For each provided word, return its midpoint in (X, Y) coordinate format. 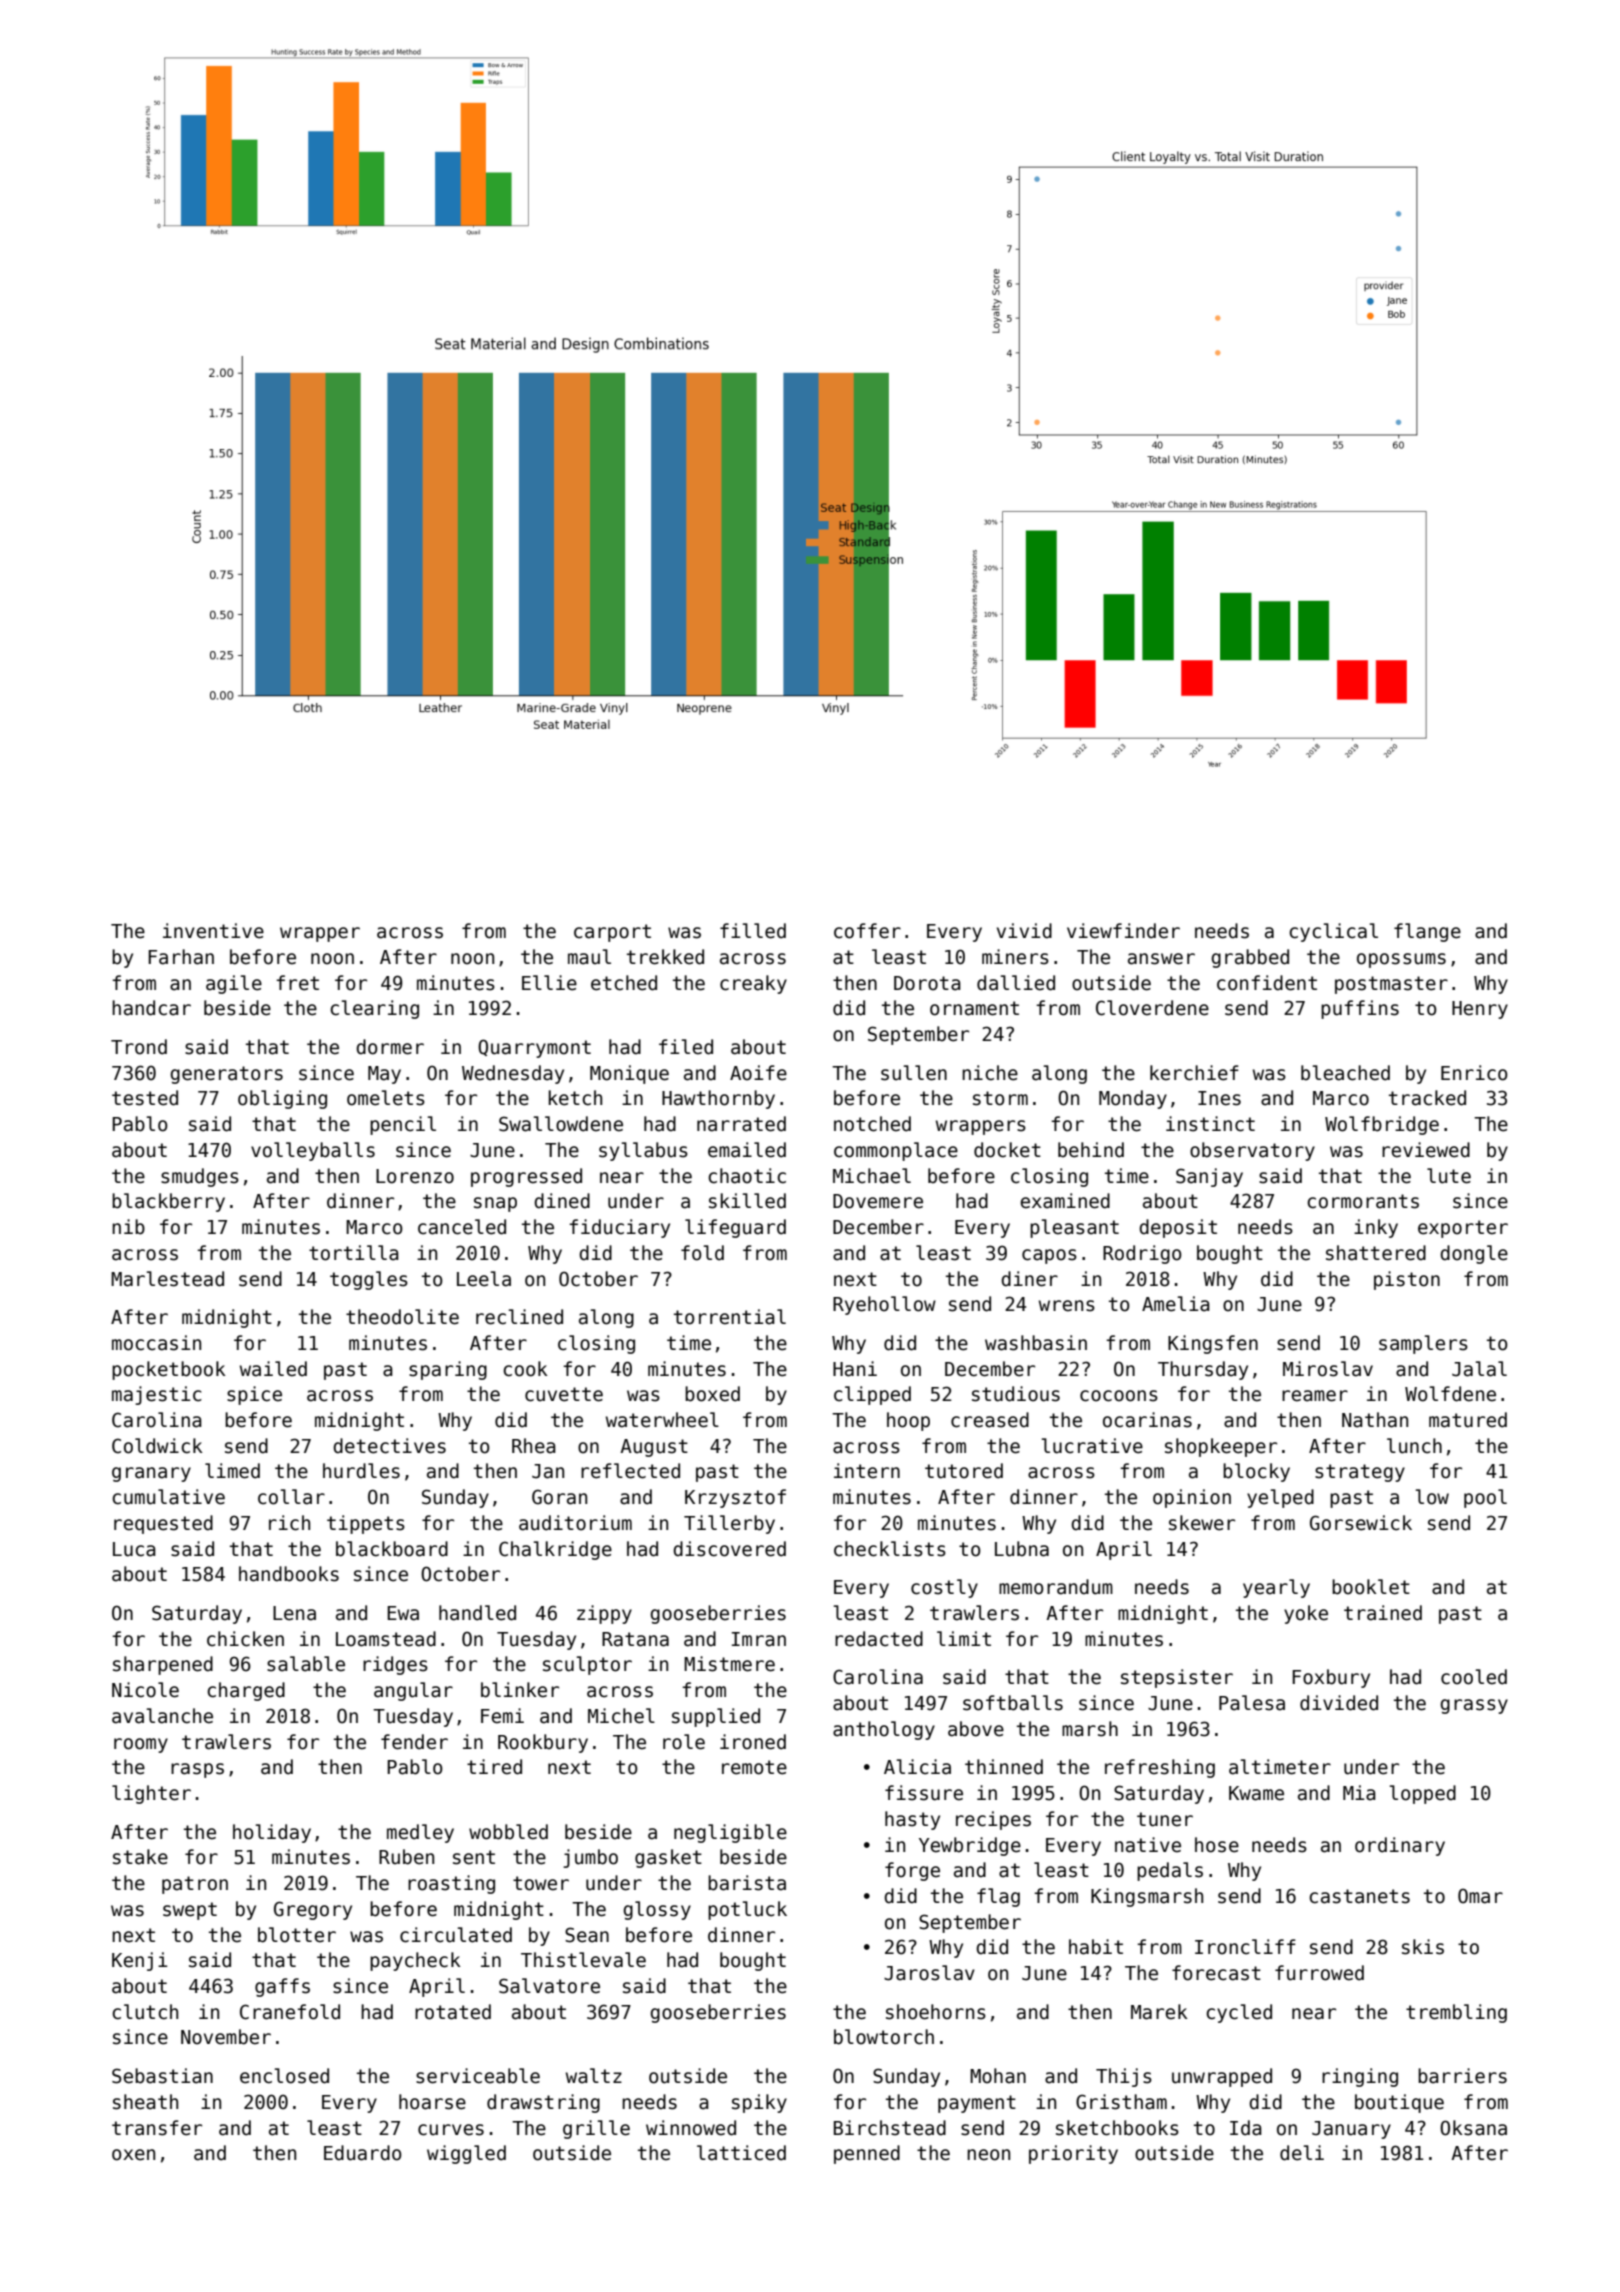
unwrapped (1222, 2077)
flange (1427, 932)
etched (624, 983)
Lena (294, 1613)
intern (867, 1471)
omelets (386, 1098)
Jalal (1479, 1369)
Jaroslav (929, 1973)
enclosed (284, 2076)
